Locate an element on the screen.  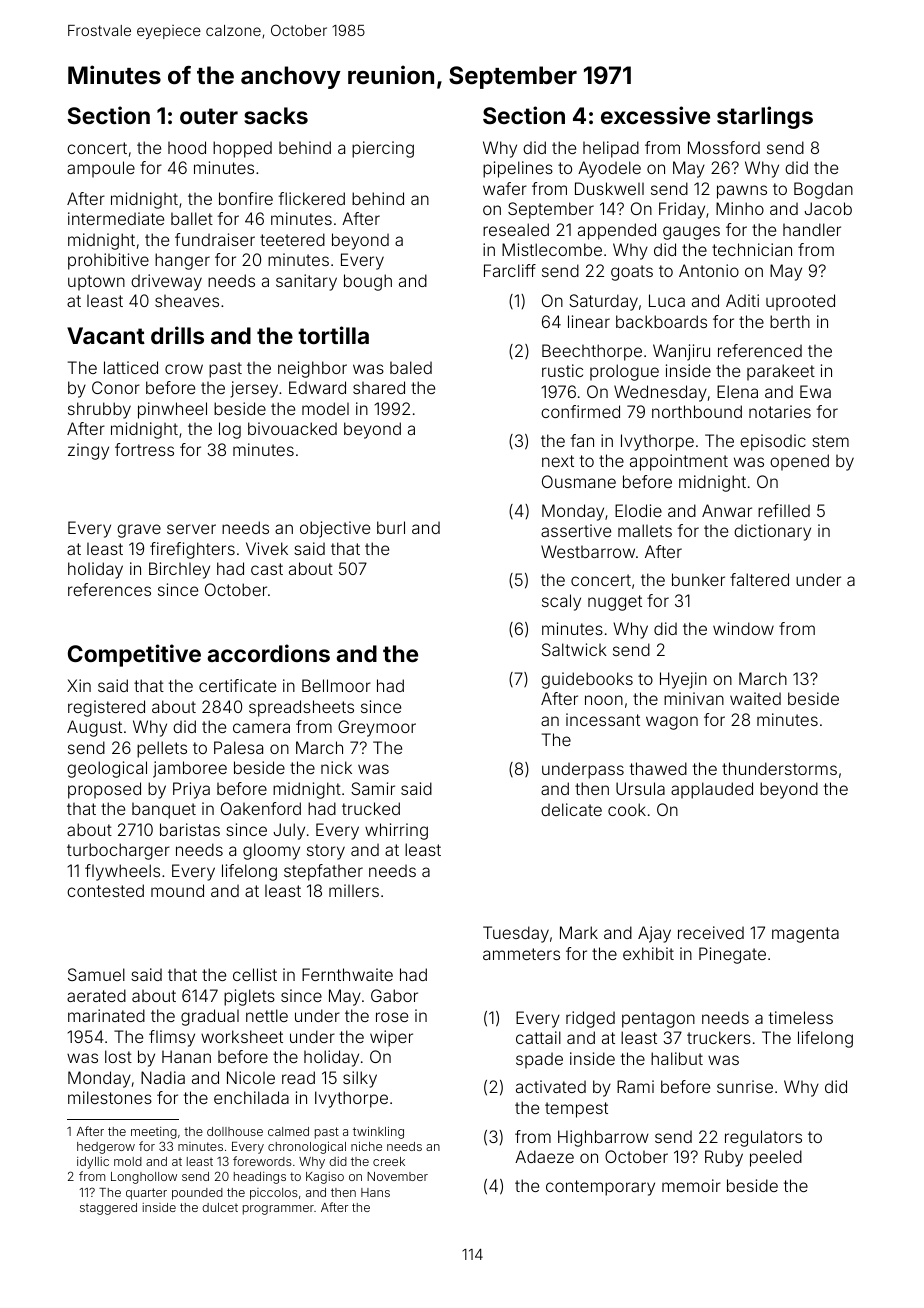
Wednesday is located at coordinates (660, 393).
